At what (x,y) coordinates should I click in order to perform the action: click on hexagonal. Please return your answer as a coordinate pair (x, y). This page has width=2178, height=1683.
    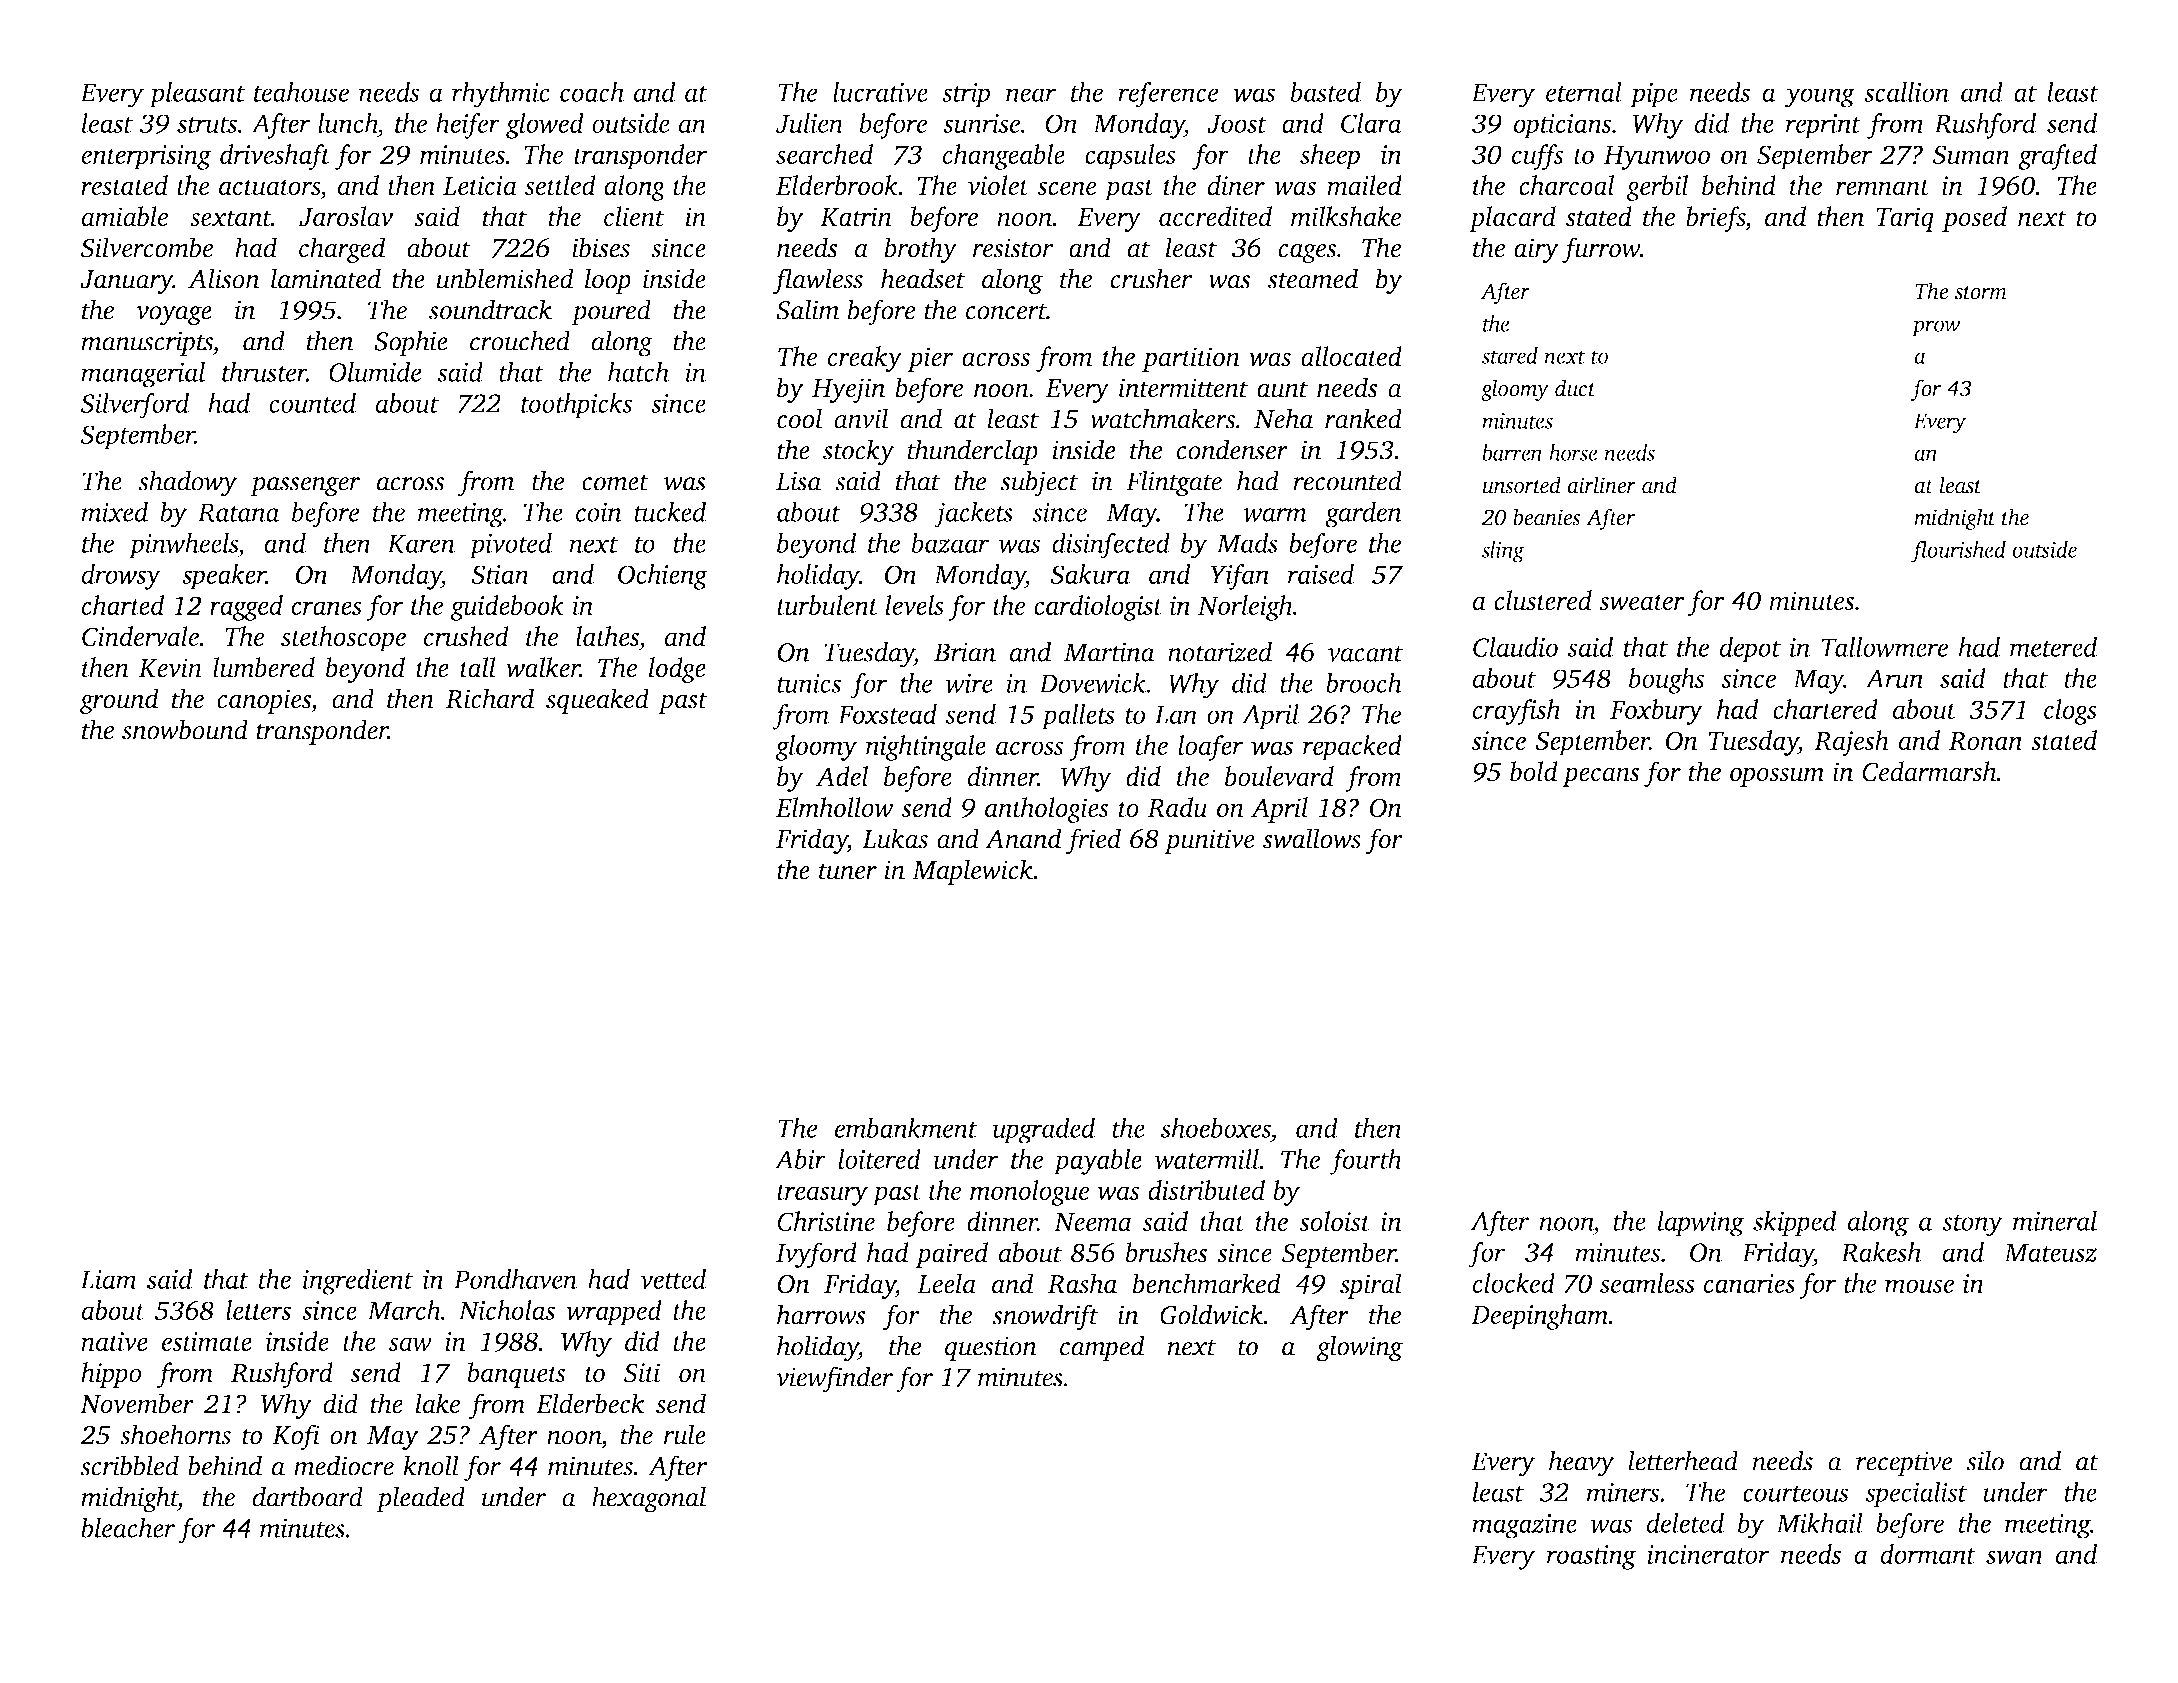
    Looking at the image, I should click on (649, 1499).
